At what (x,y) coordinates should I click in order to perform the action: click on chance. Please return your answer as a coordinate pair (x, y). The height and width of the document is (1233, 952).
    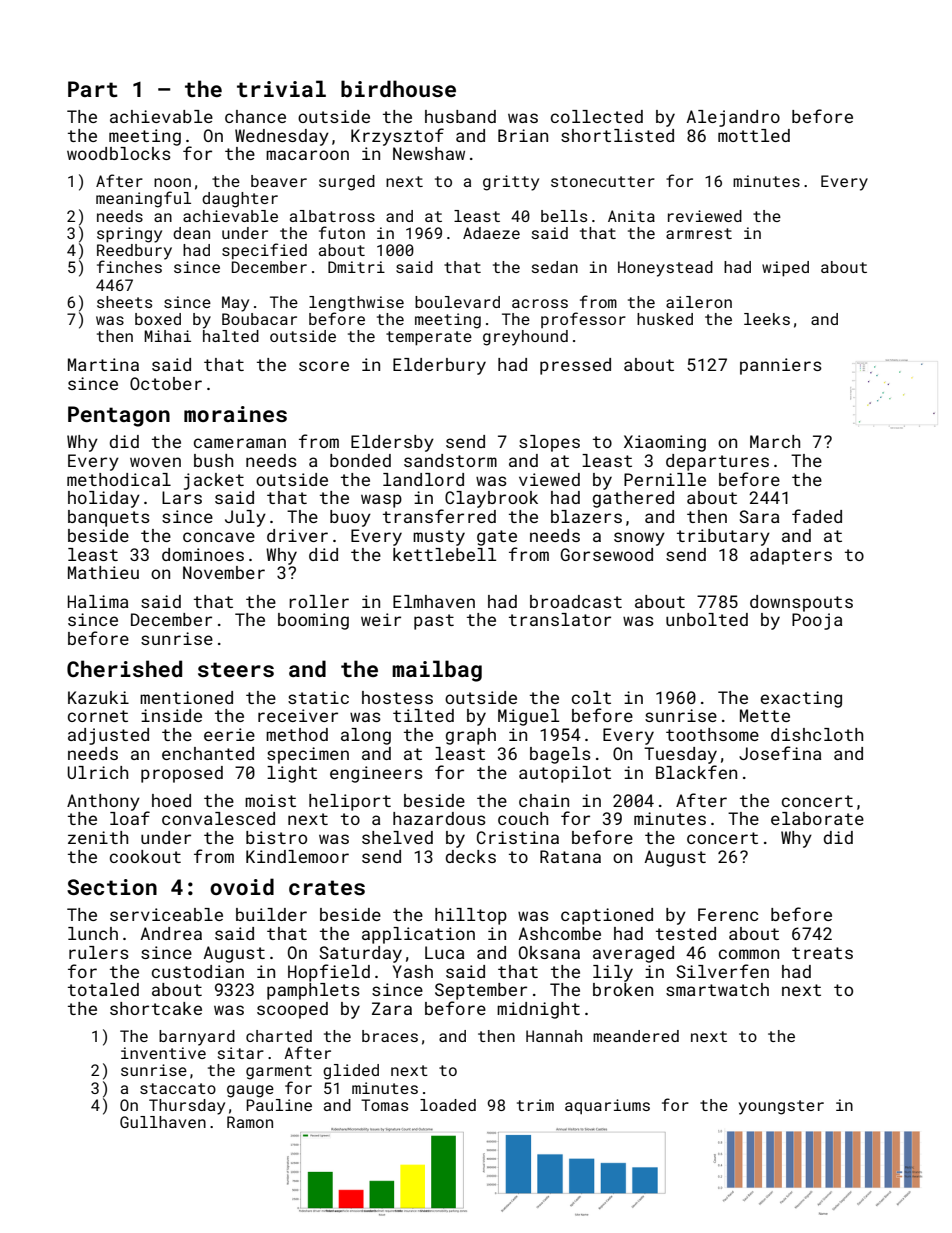
    Looking at the image, I should click on (255, 116).
